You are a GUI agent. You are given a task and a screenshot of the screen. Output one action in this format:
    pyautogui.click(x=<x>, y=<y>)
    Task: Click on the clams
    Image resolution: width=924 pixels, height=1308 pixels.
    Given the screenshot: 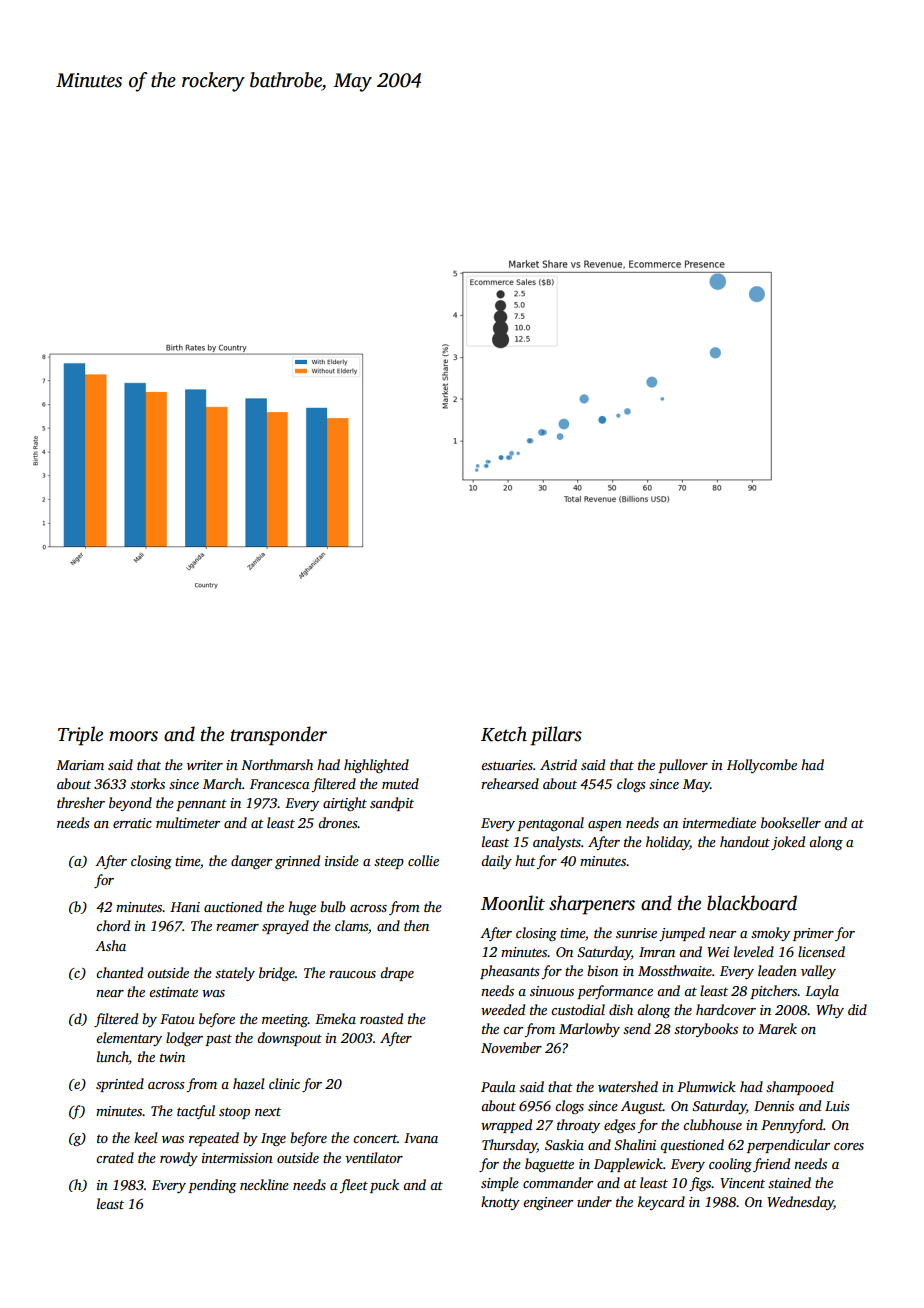 What is the action you would take?
    pyautogui.click(x=351, y=925)
